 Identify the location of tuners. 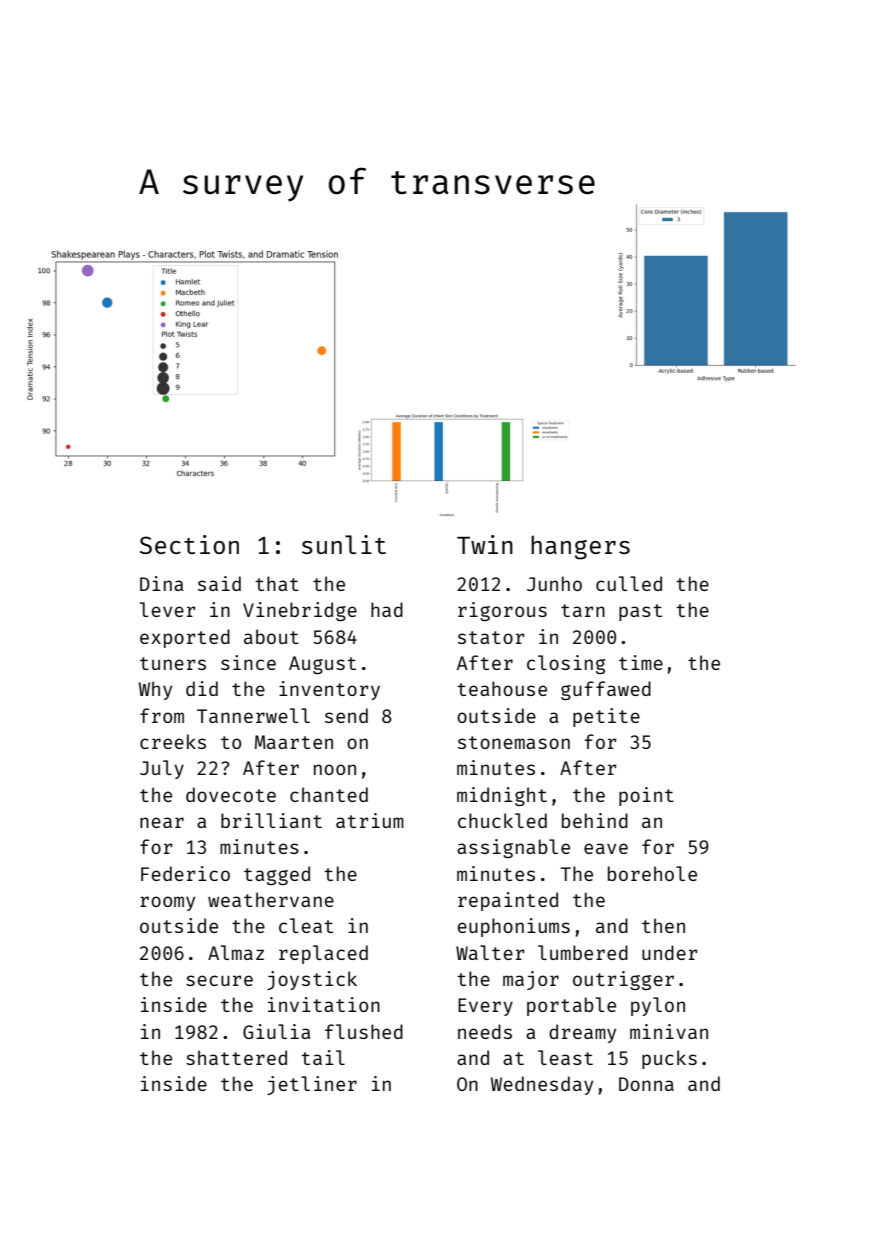
(173, 663).
